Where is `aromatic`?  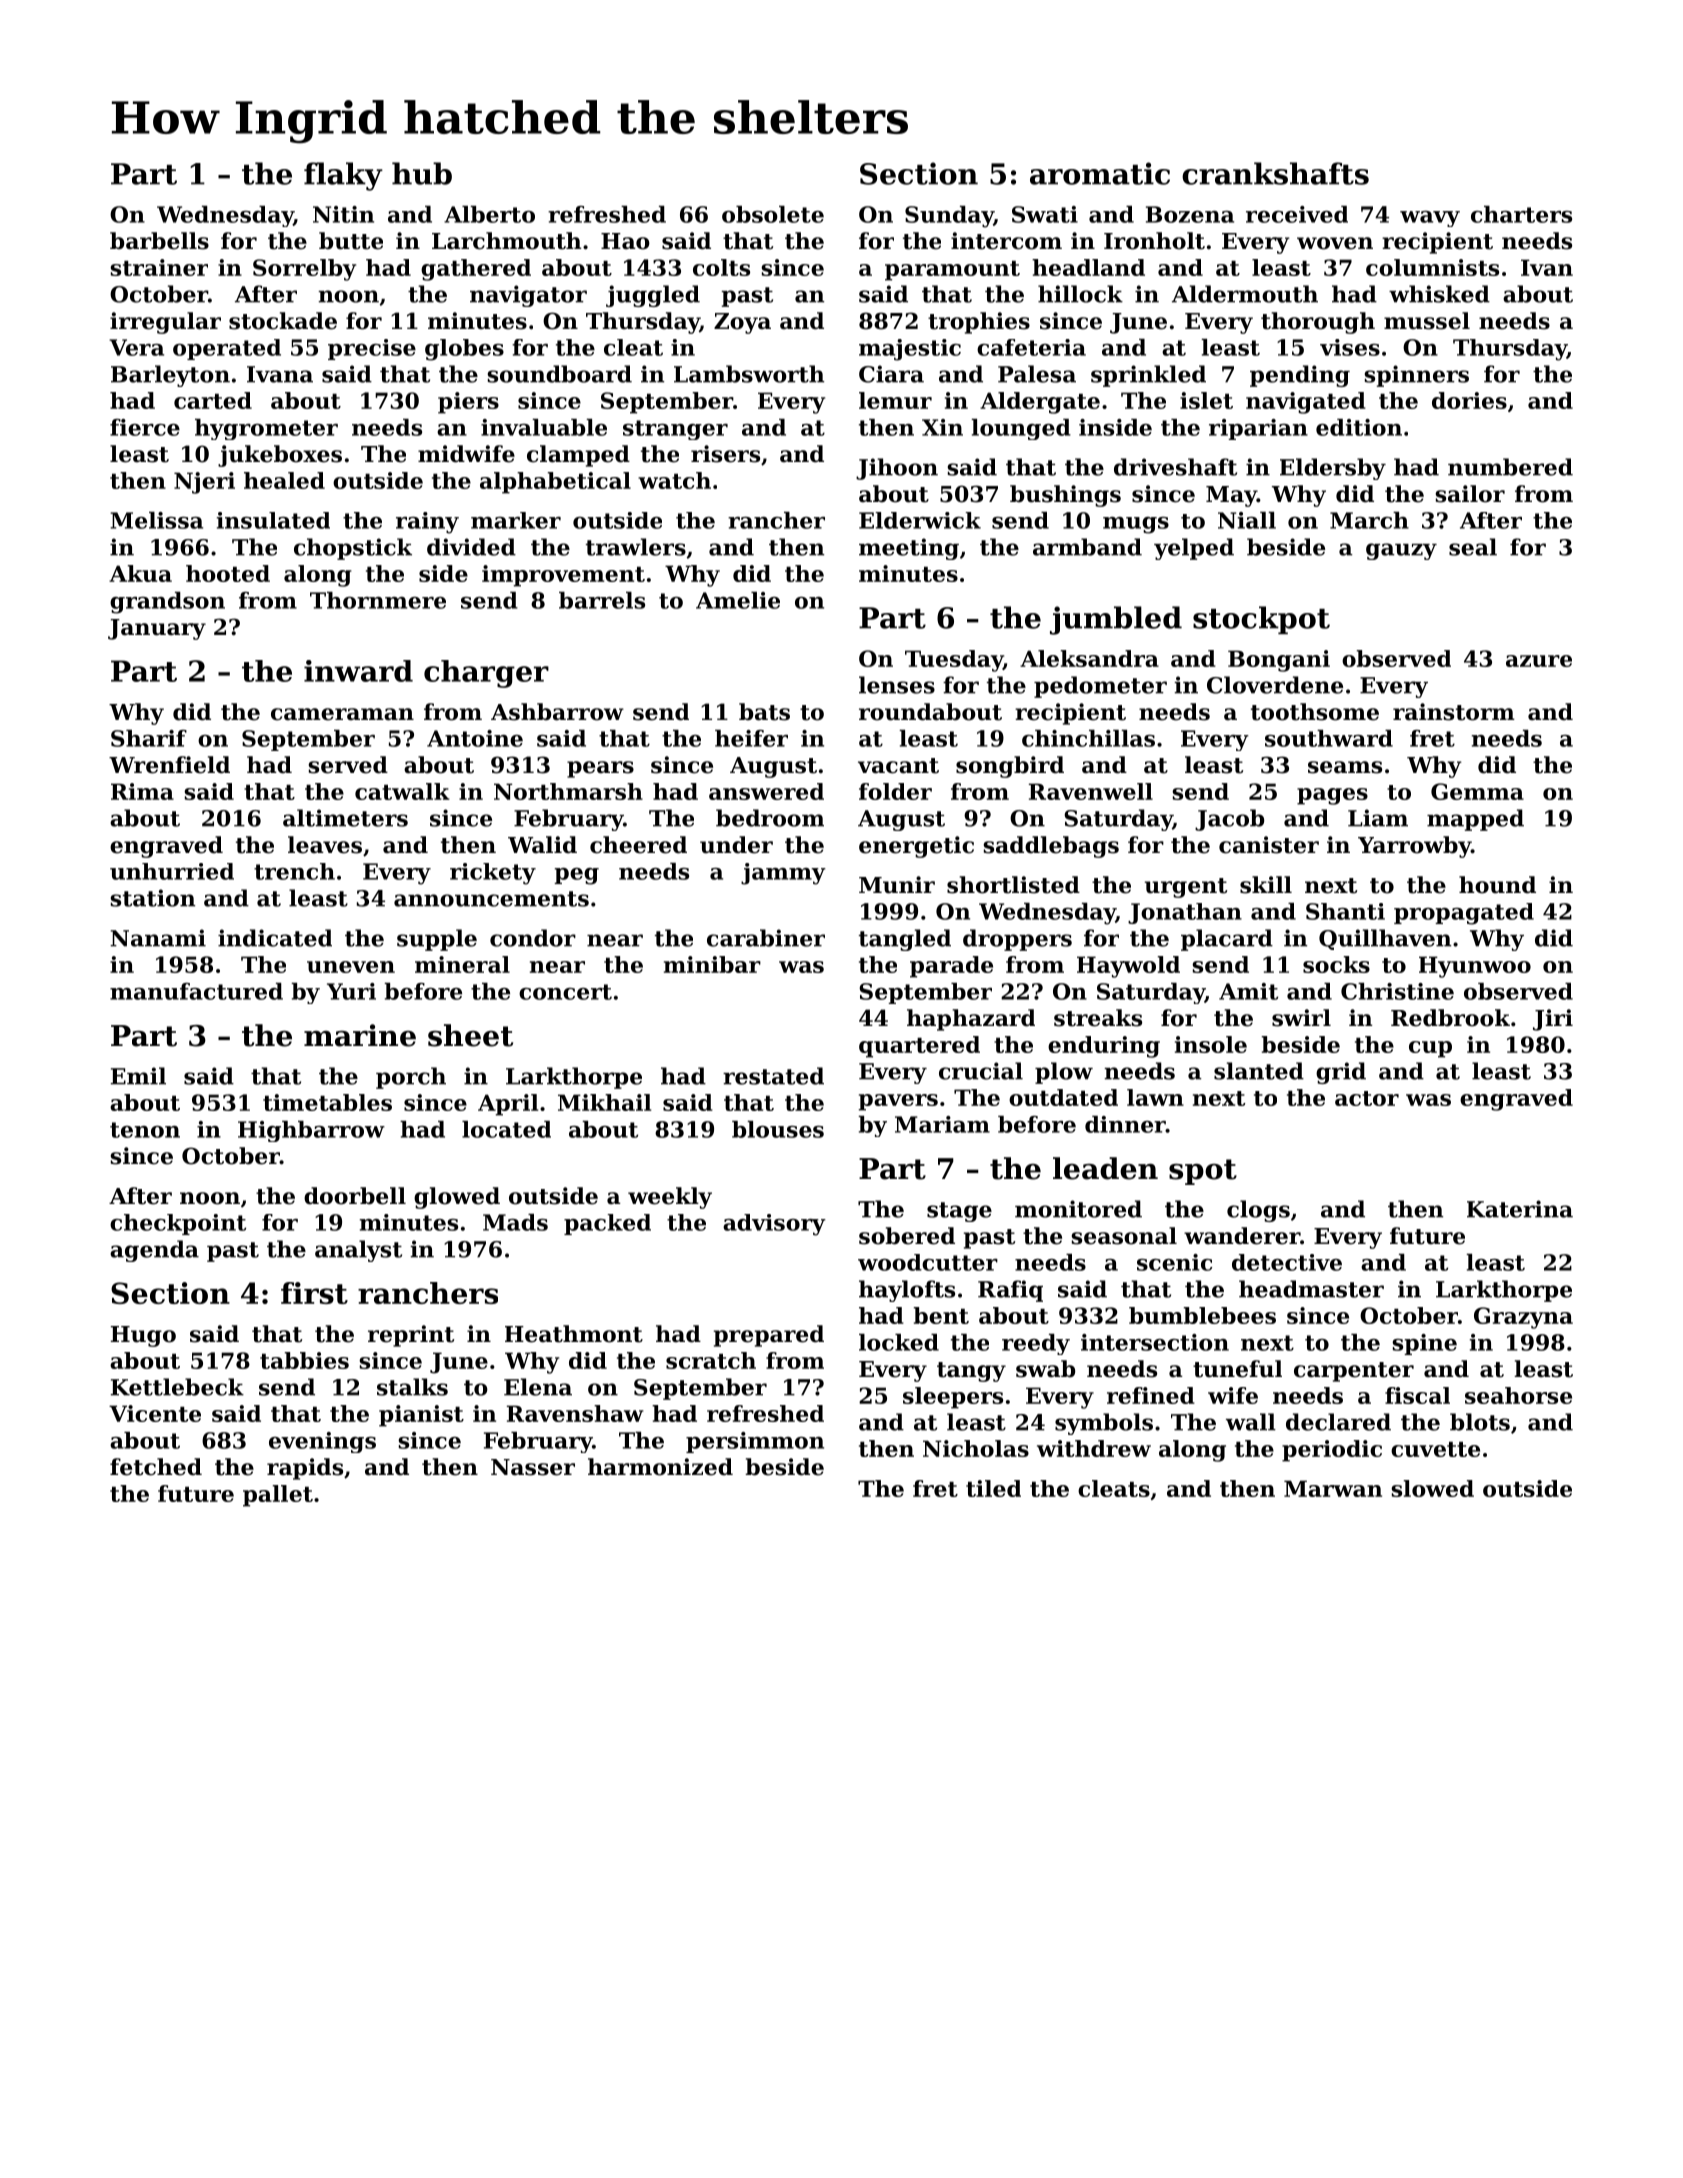 aromatic is located at coordinates (1100, 173).
